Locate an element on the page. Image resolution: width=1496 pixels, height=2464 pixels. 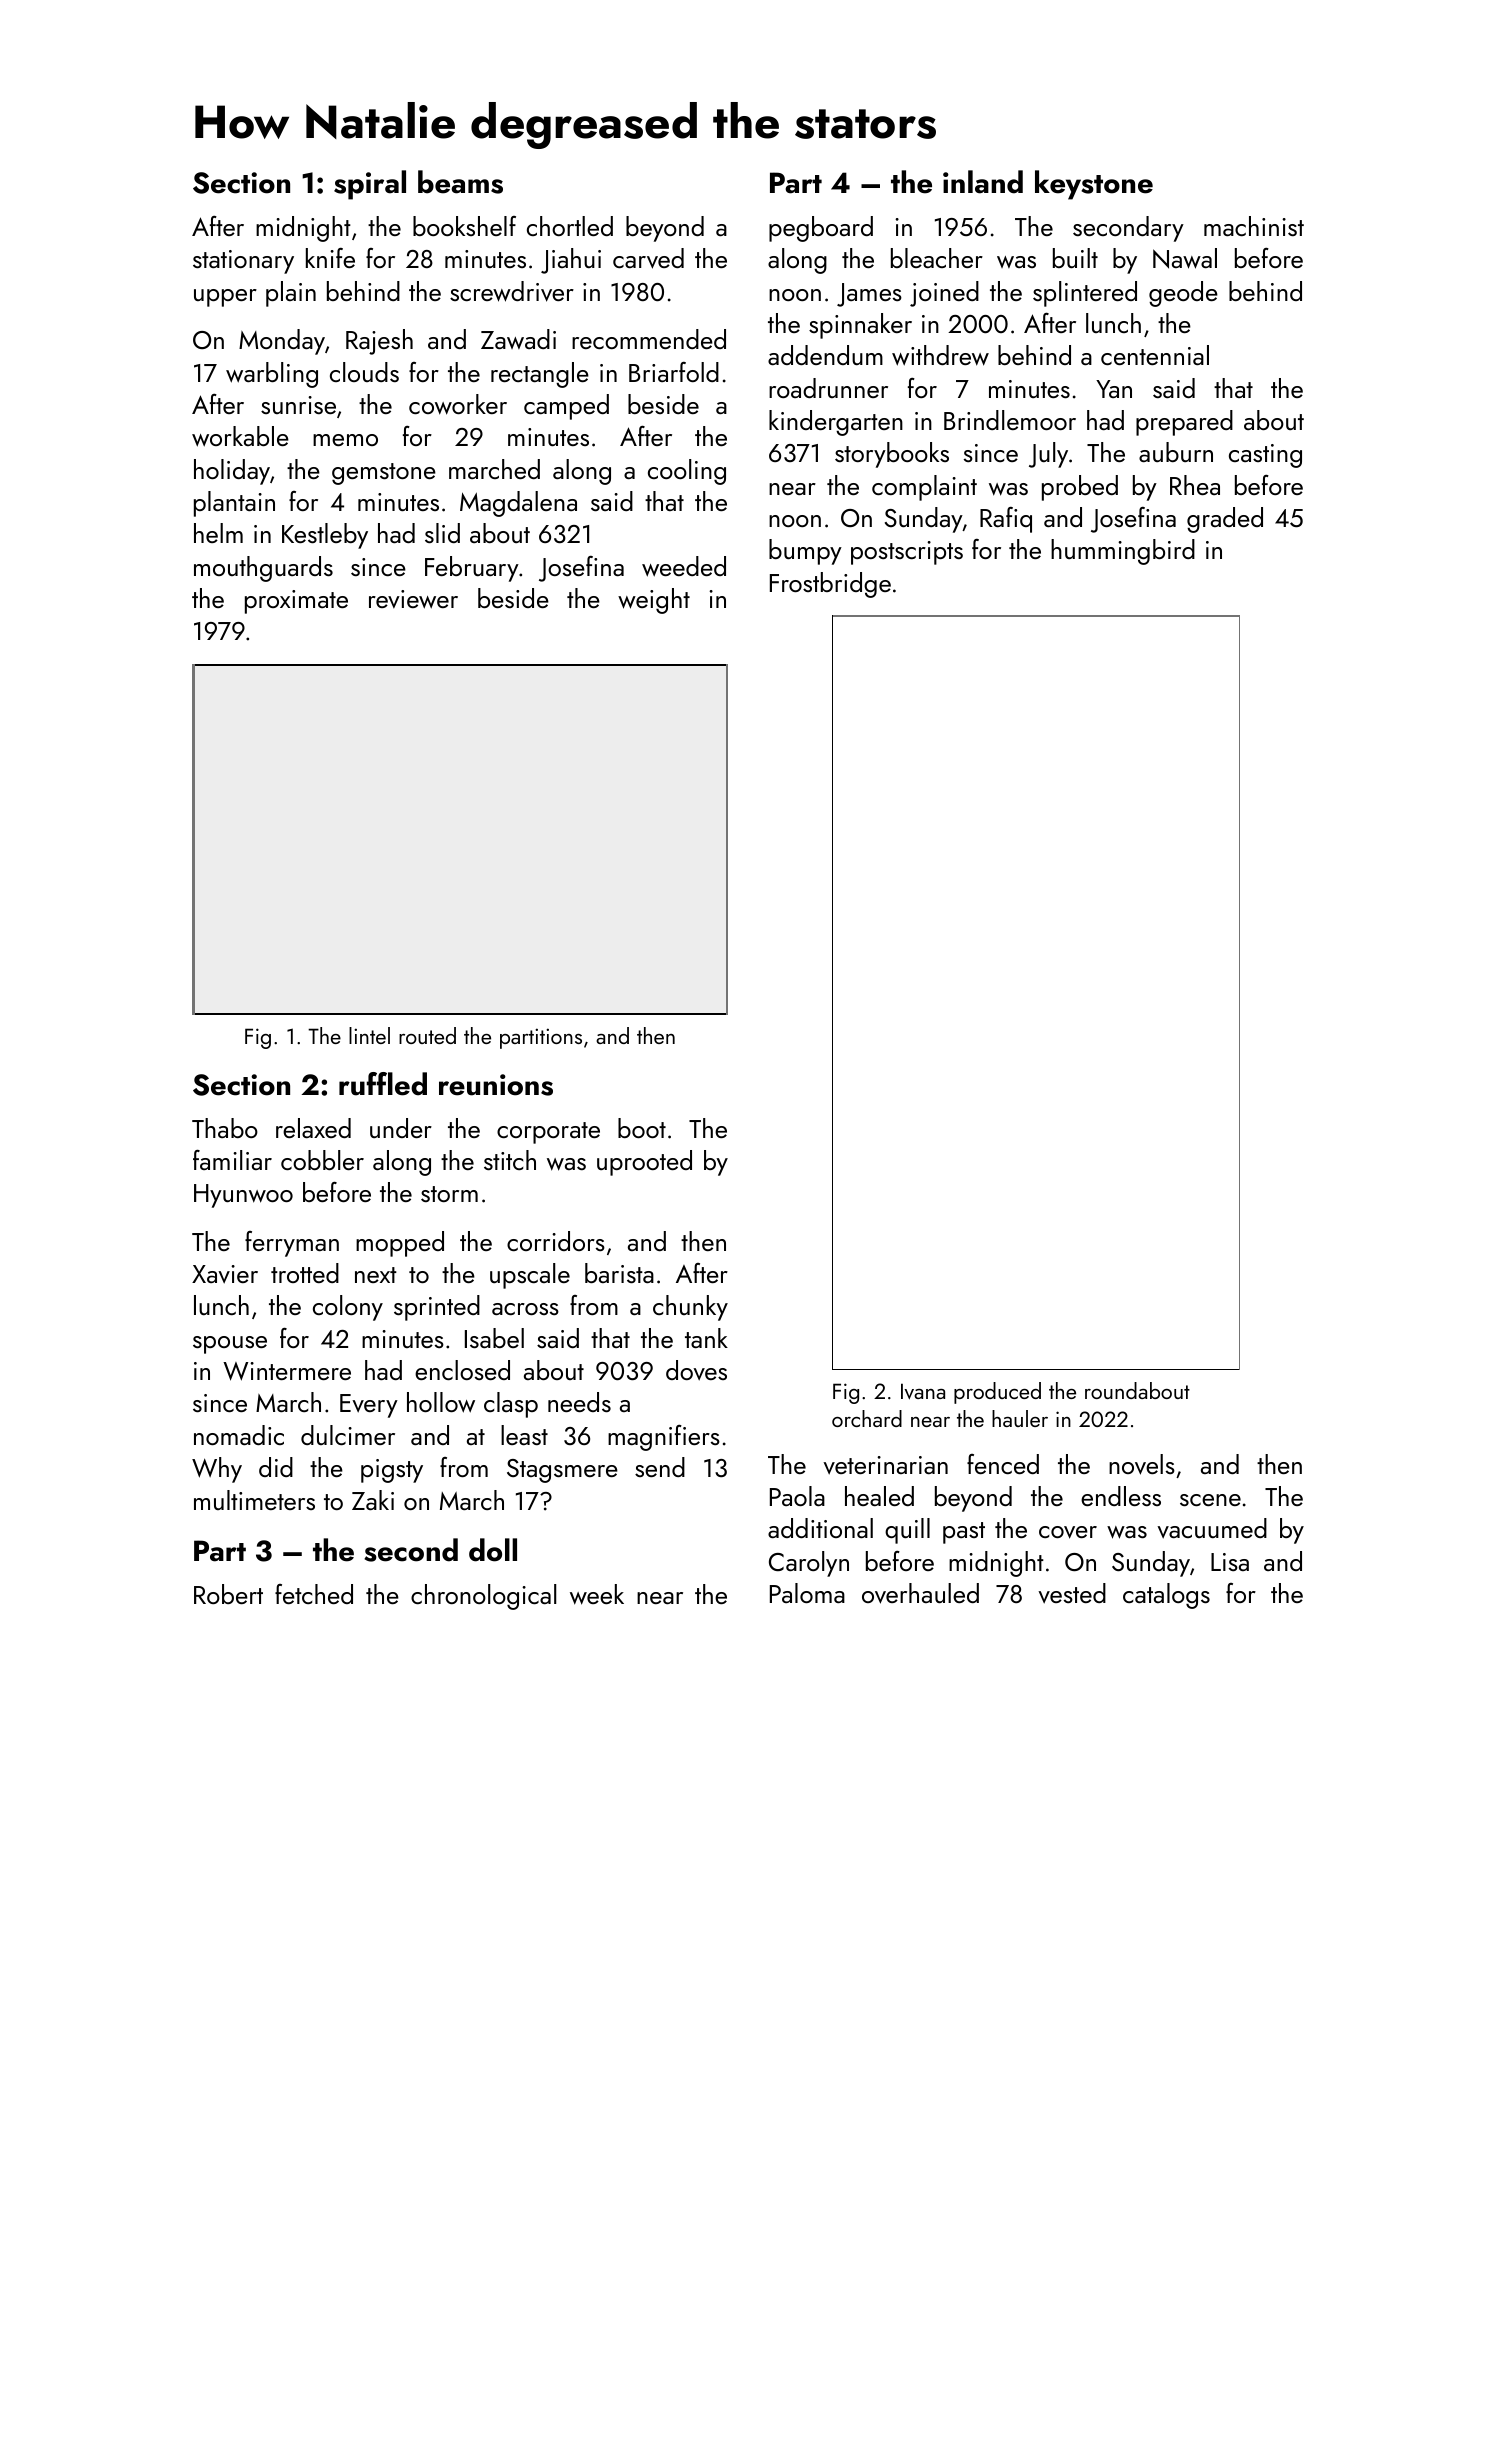
workable is located at coordinates (240, 436).
